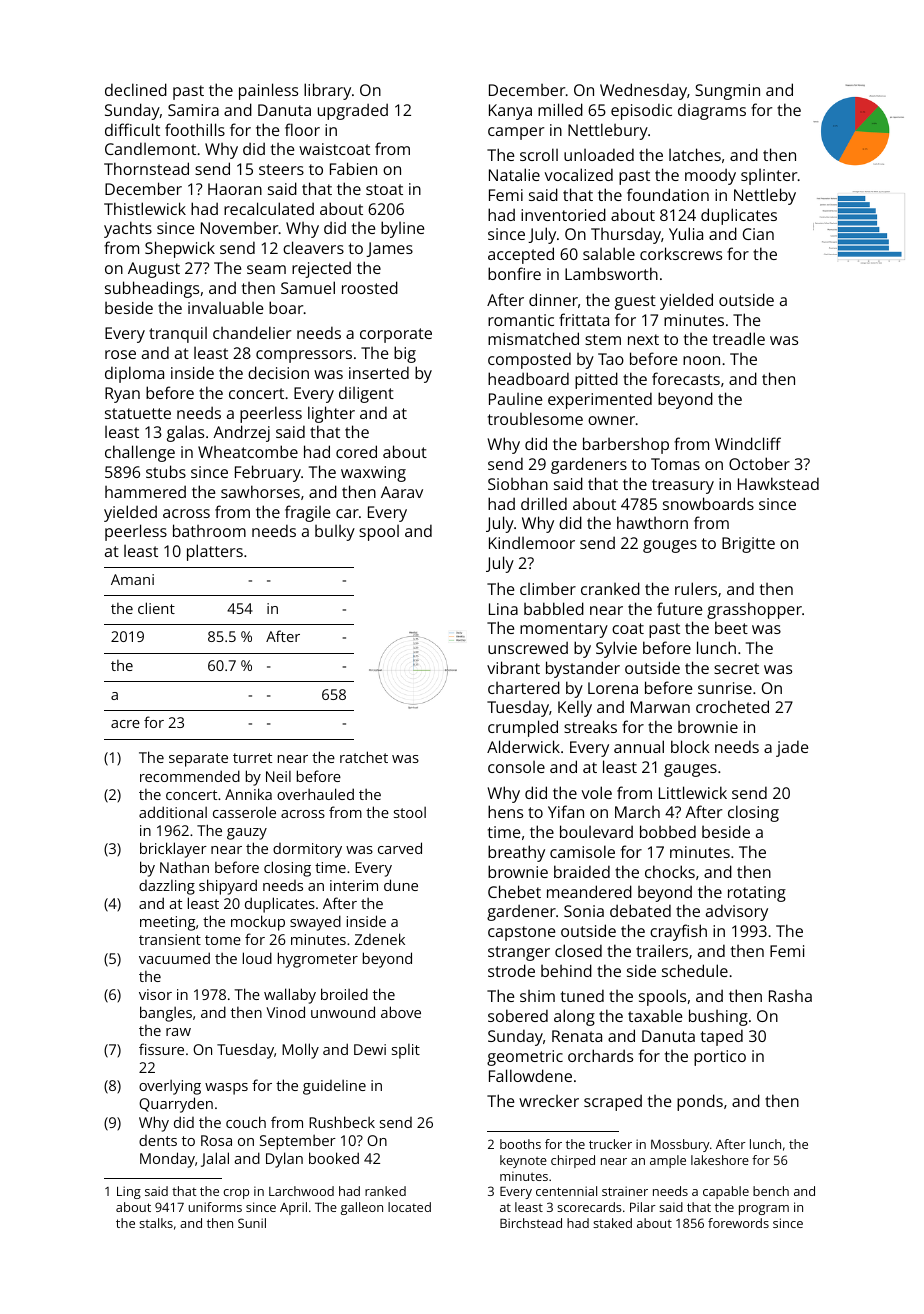 This screenshot has height=1314, width=924. What do you see at coordinates (136, 89) in the screenshot?
I see `declined` at bounding box center [136, 89].
